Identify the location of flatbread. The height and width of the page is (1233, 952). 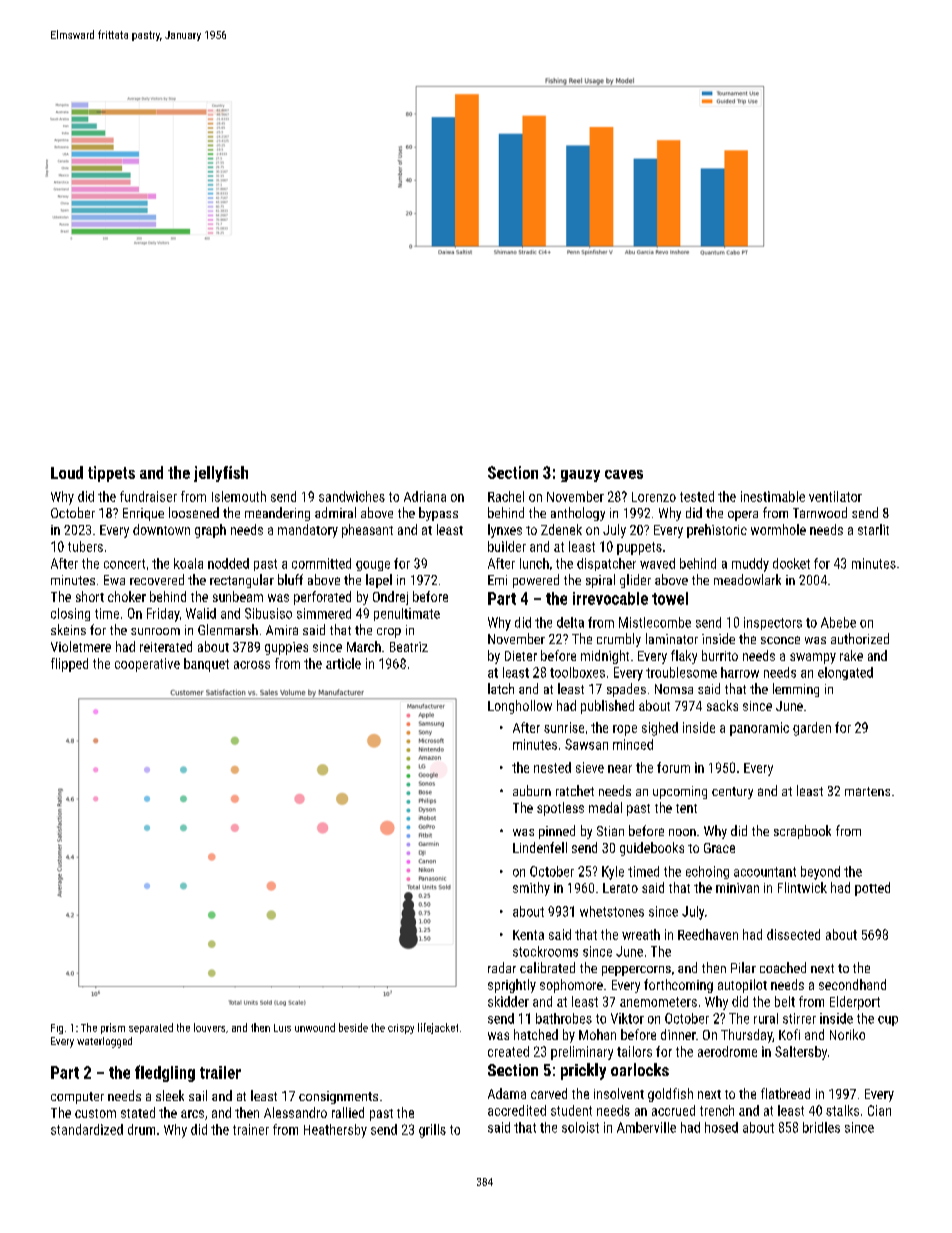
(785, 1093).
